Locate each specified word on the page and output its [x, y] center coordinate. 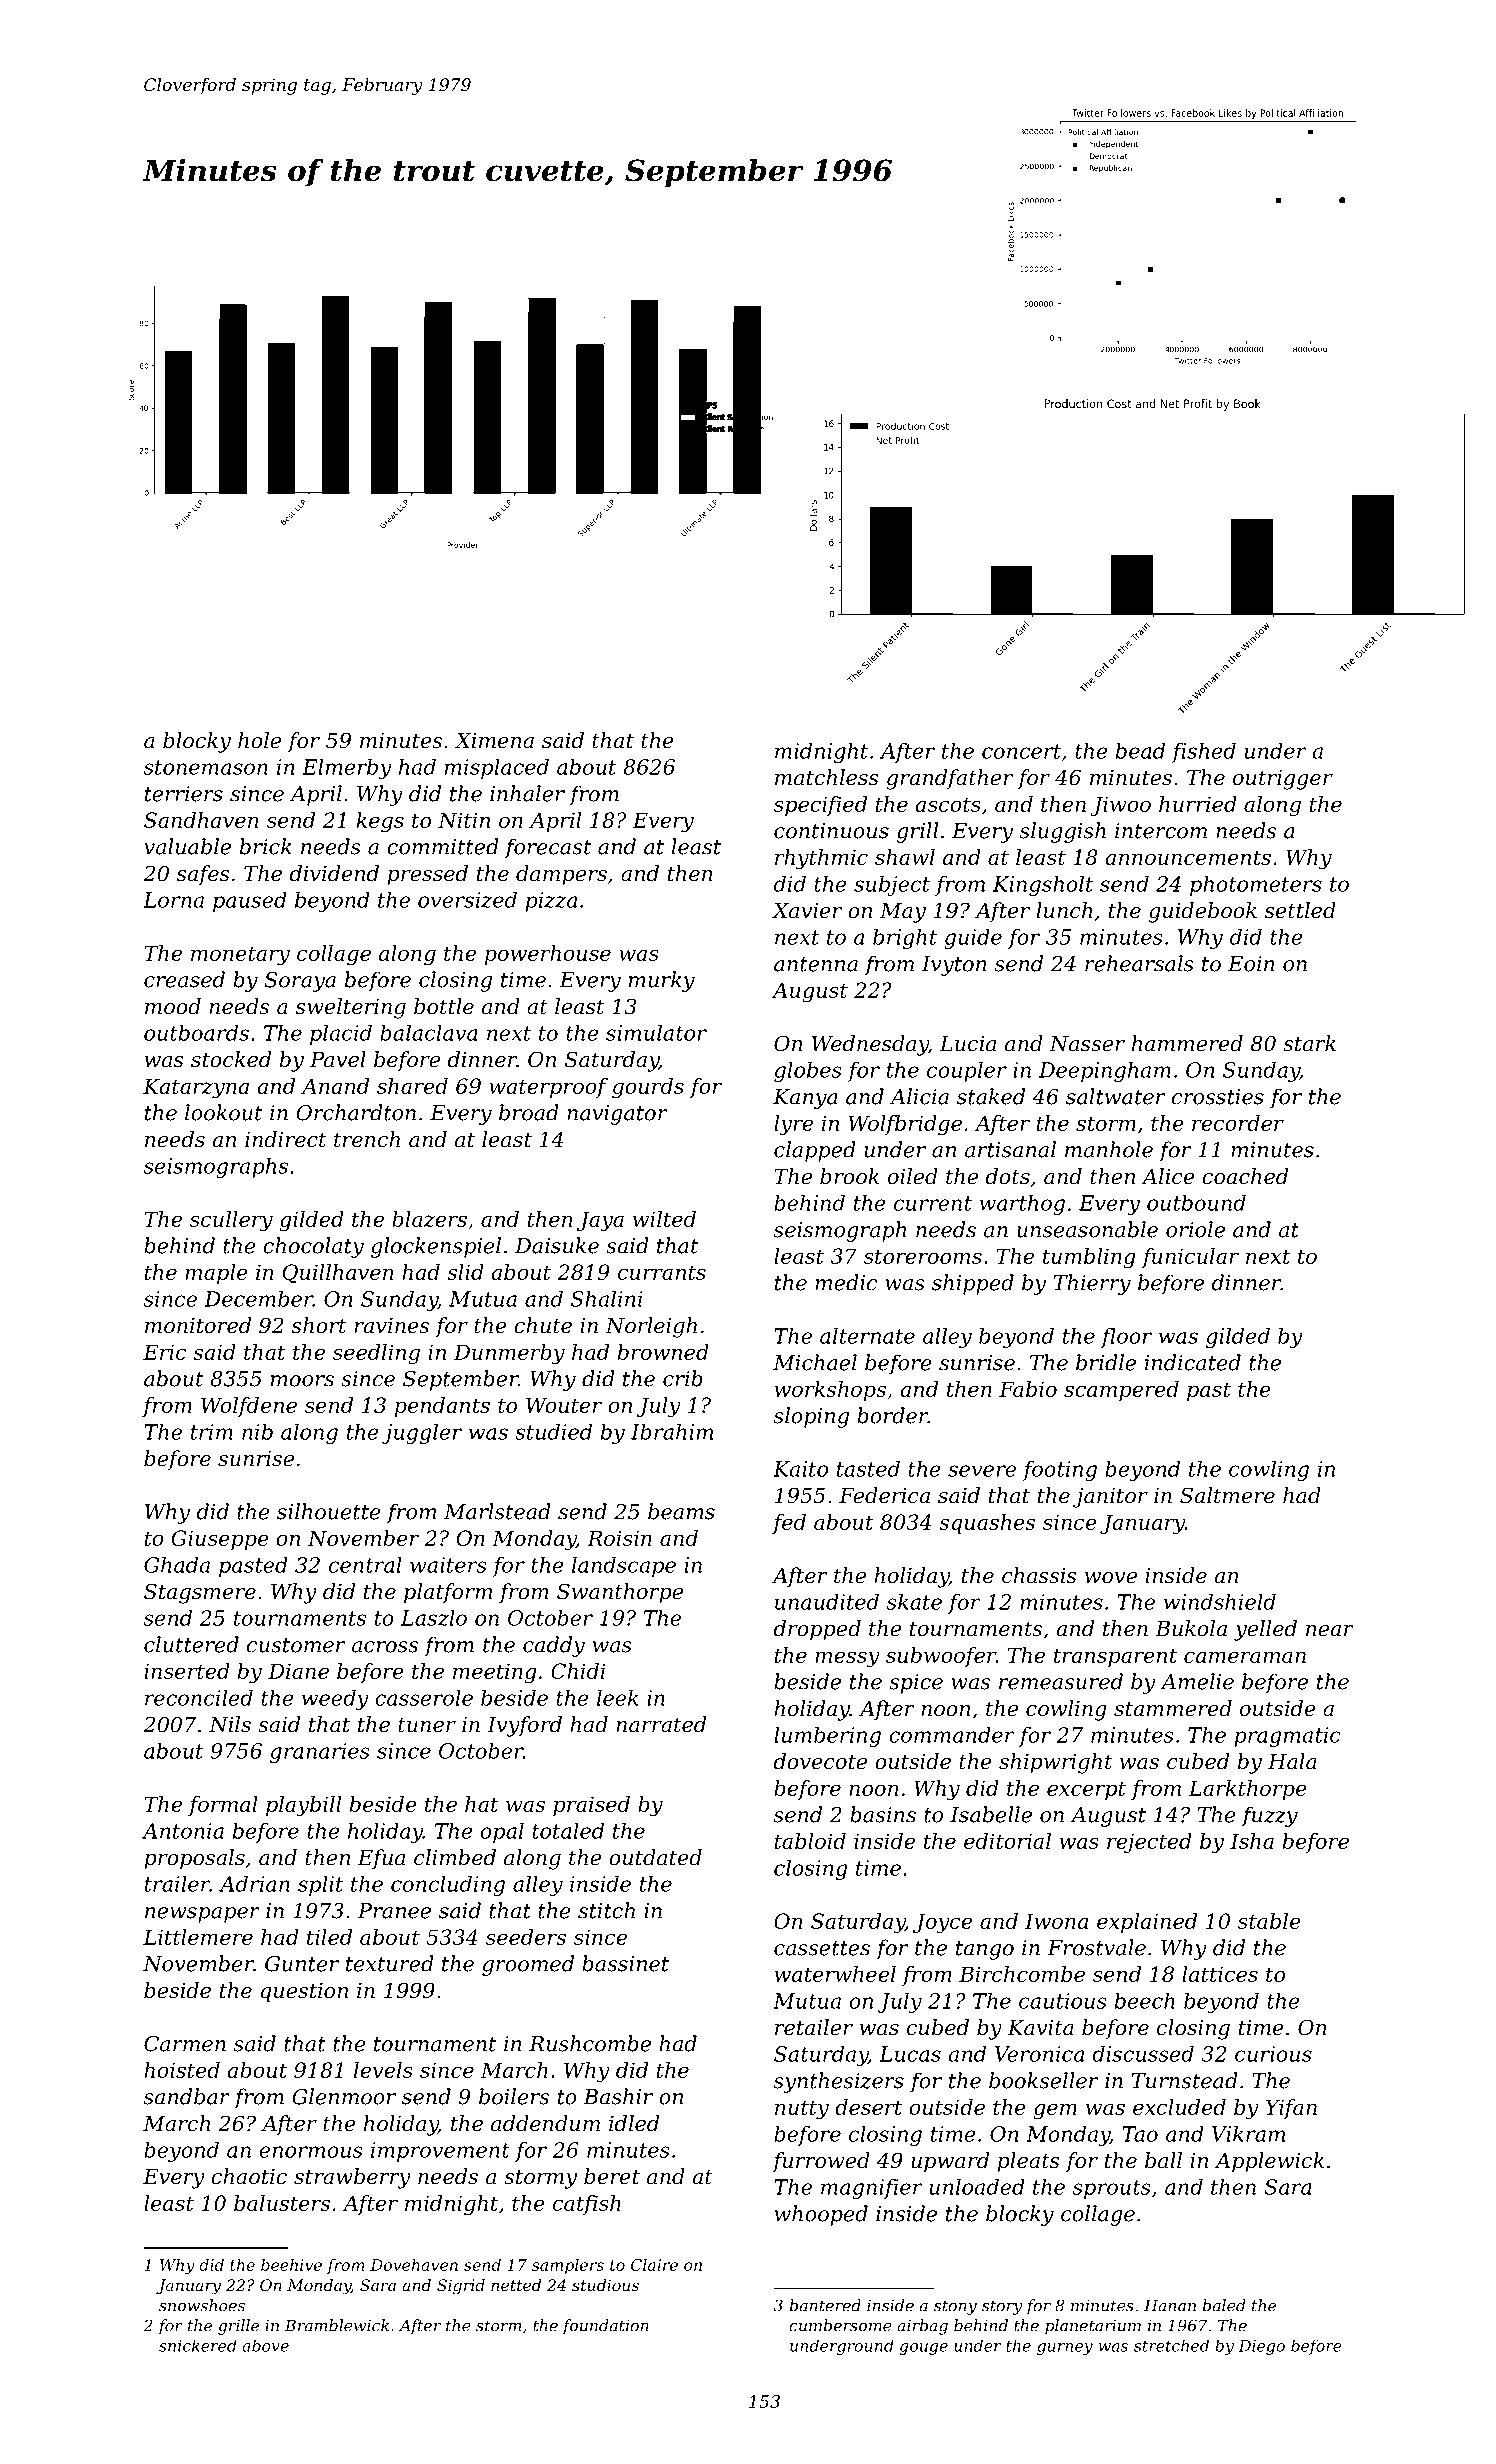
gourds [648, 1088]
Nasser [1087, 1044]
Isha [1252, 1841]
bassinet [625, 1963]
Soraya [300, 982]
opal [502, 1832]
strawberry [352, 2178]
